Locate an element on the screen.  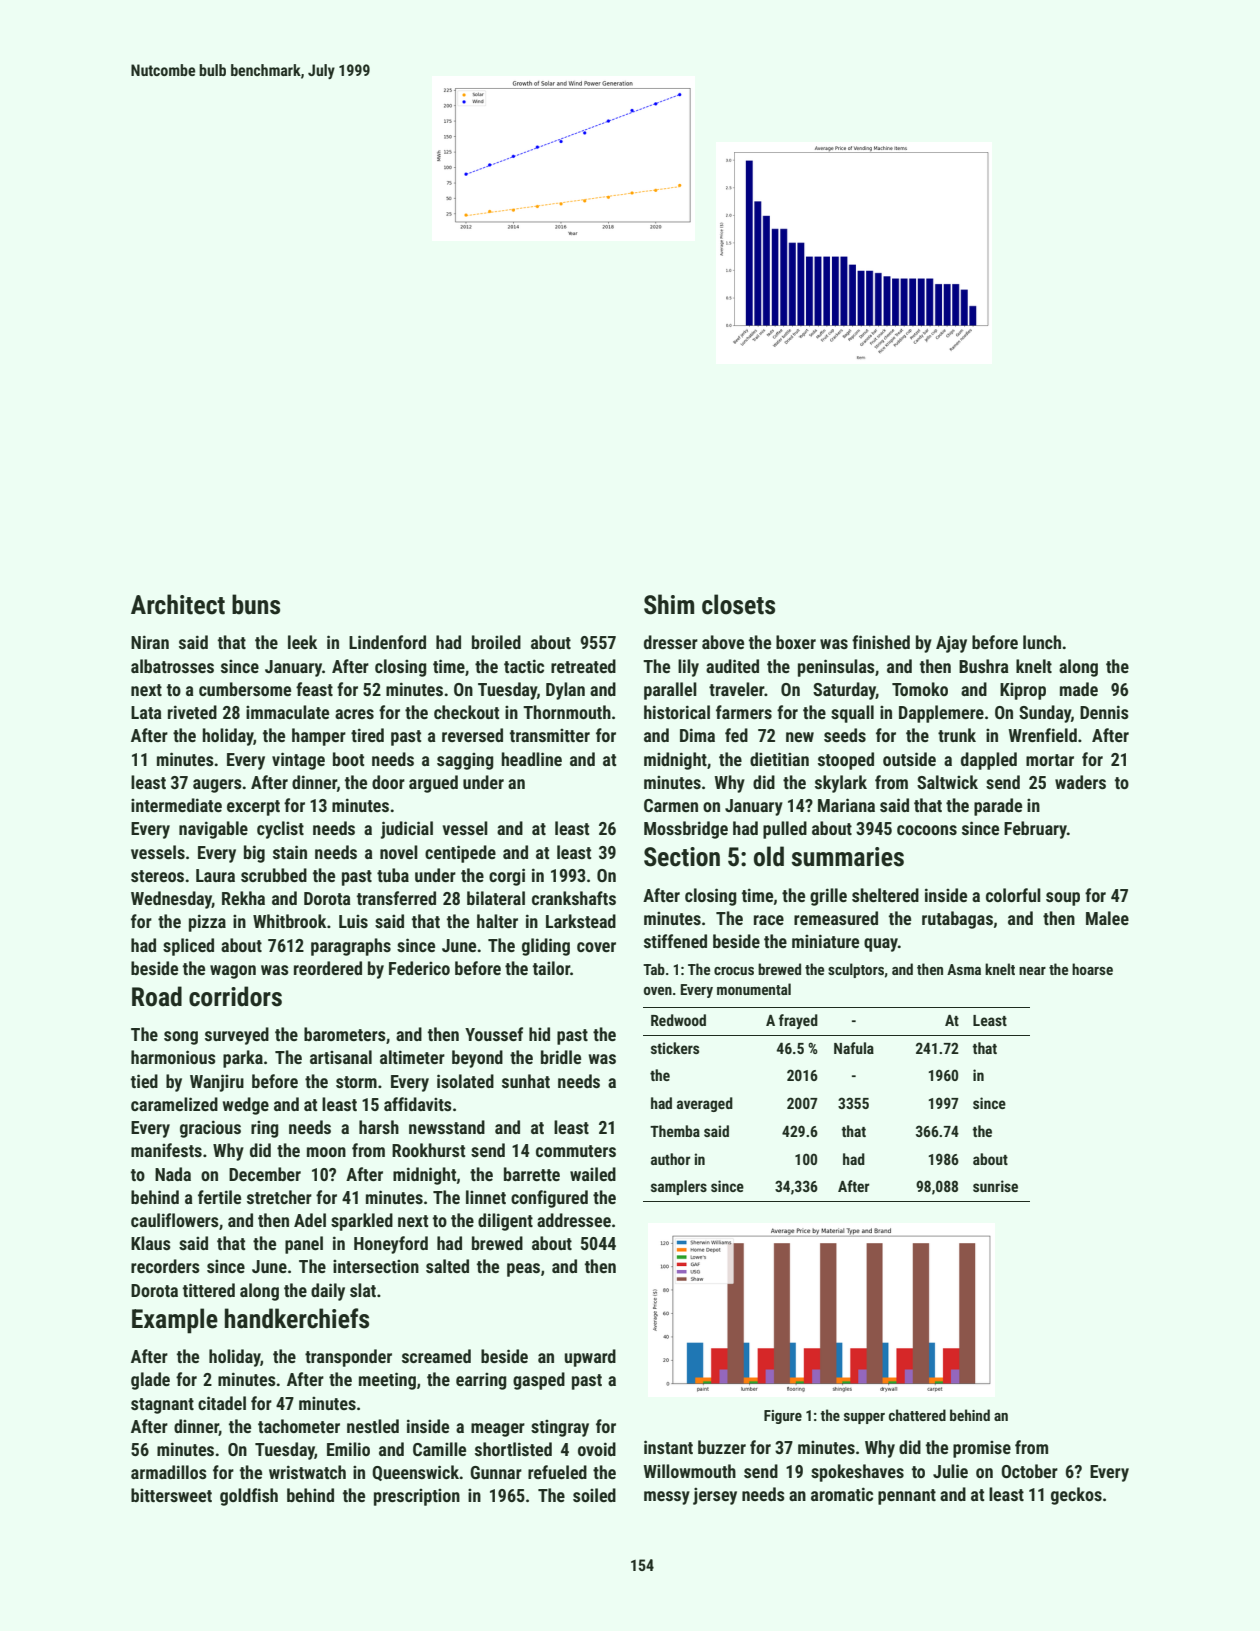
Architect is located at coordinates (178, 604).
